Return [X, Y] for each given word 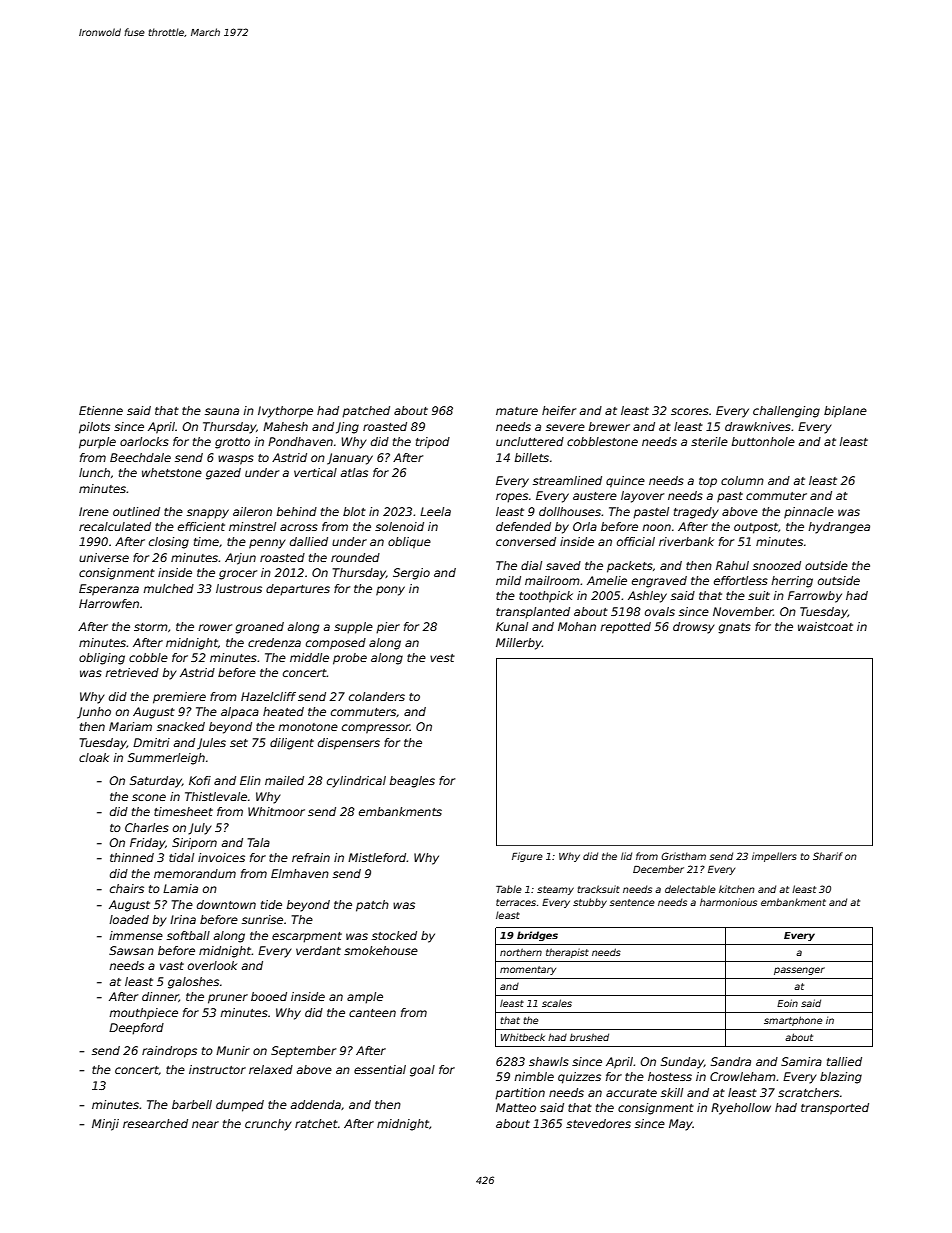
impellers [774, 857]
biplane [845, 412]
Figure [527, 857]
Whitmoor [276, 811]
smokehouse [381, 950]
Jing [347, 428]
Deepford [136, 1029]
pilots [94, 428]
